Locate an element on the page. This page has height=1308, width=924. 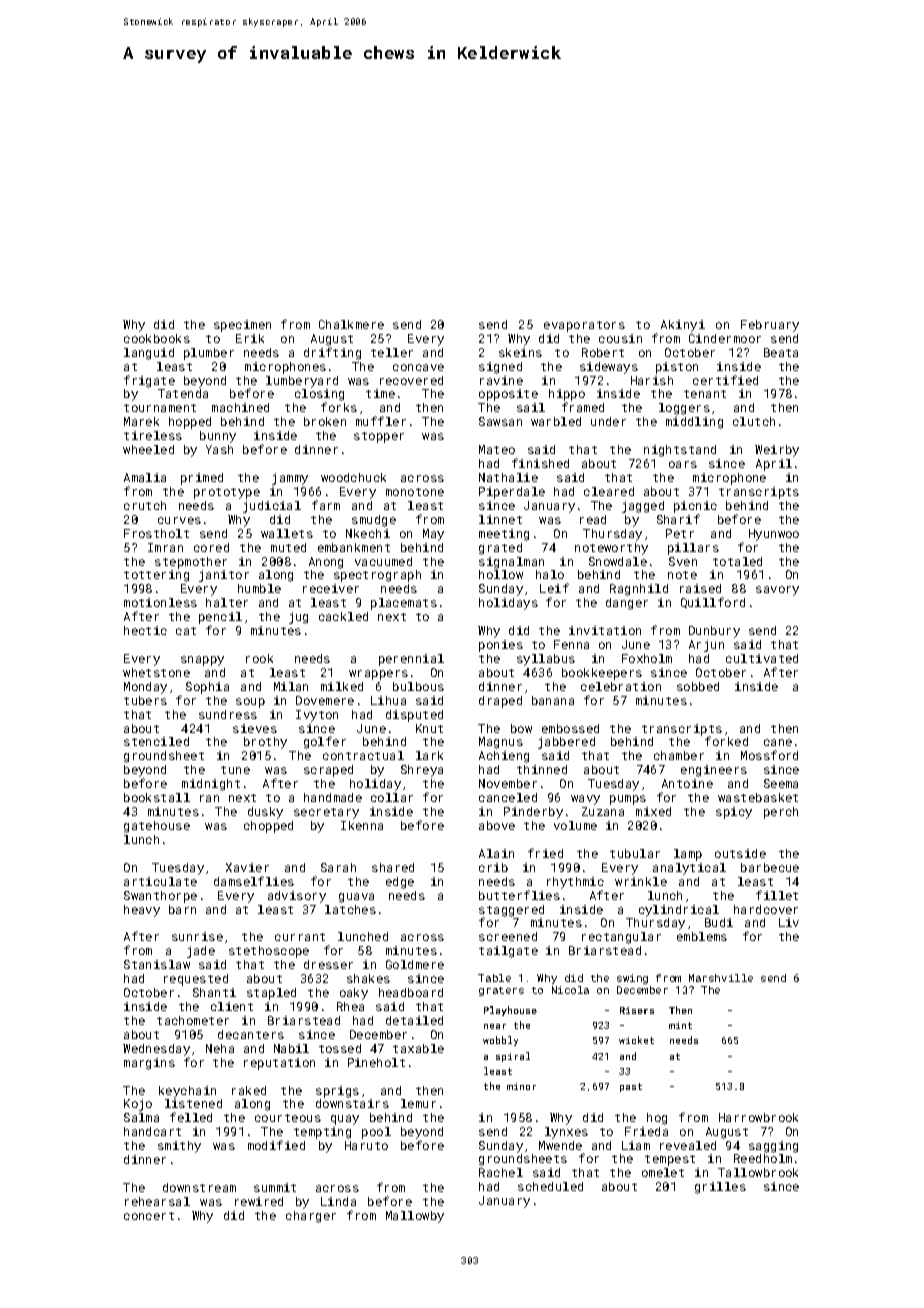
evaporators is located at coordinates (584, 326).
